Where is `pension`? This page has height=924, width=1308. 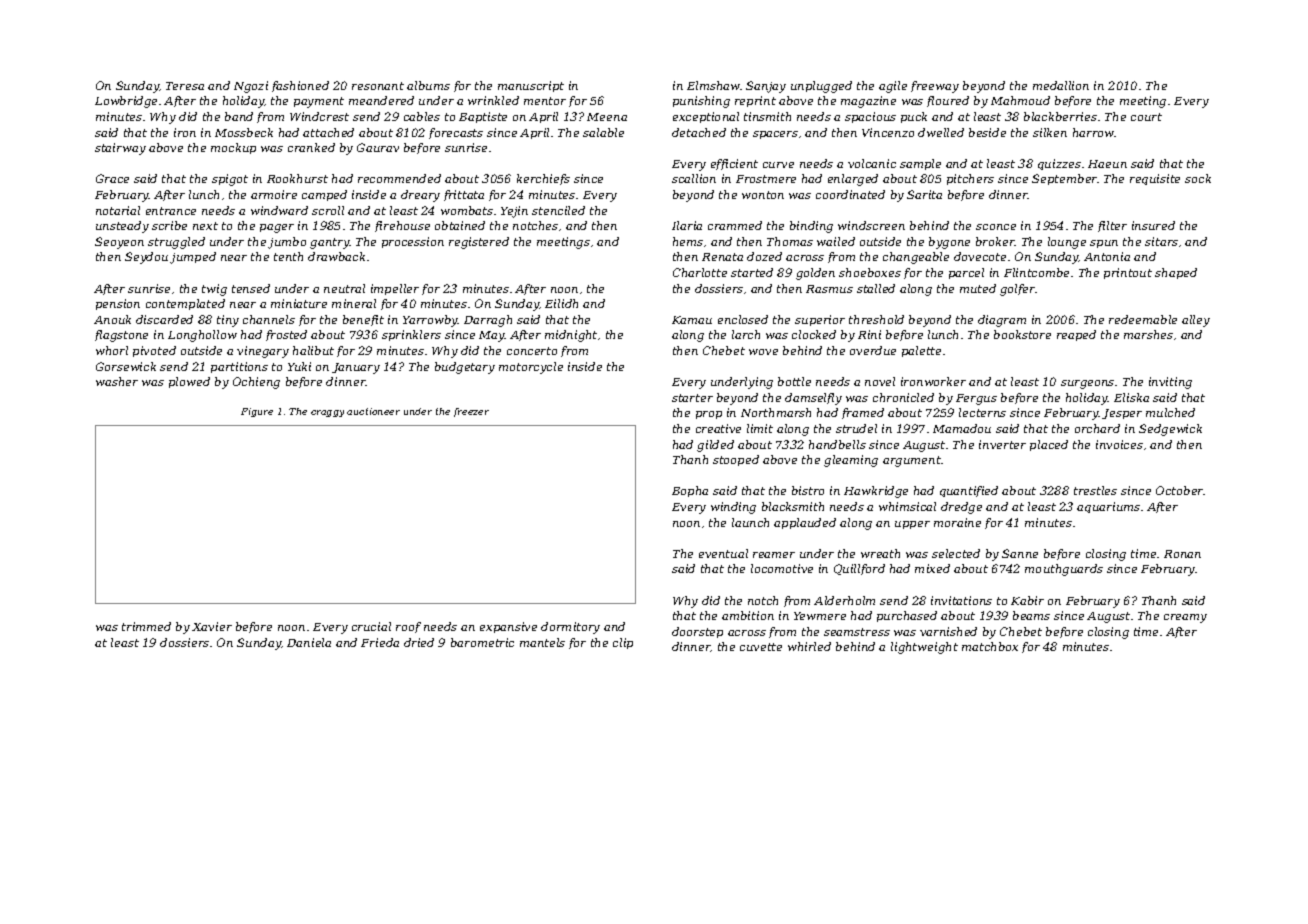 pension is located at coordinates (118, 304).
